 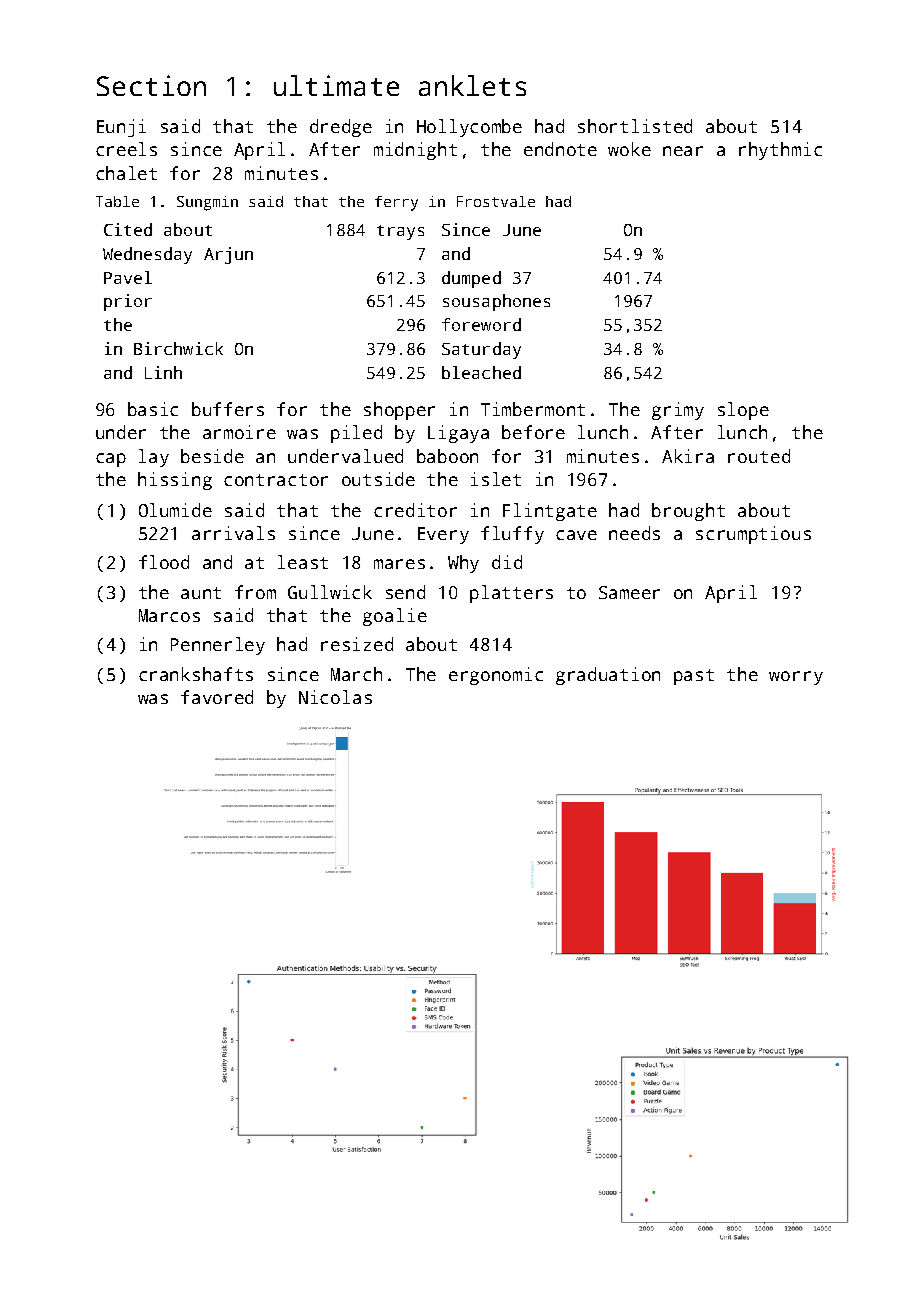 I want to click on Arjun, so click(x=228, y=255).
